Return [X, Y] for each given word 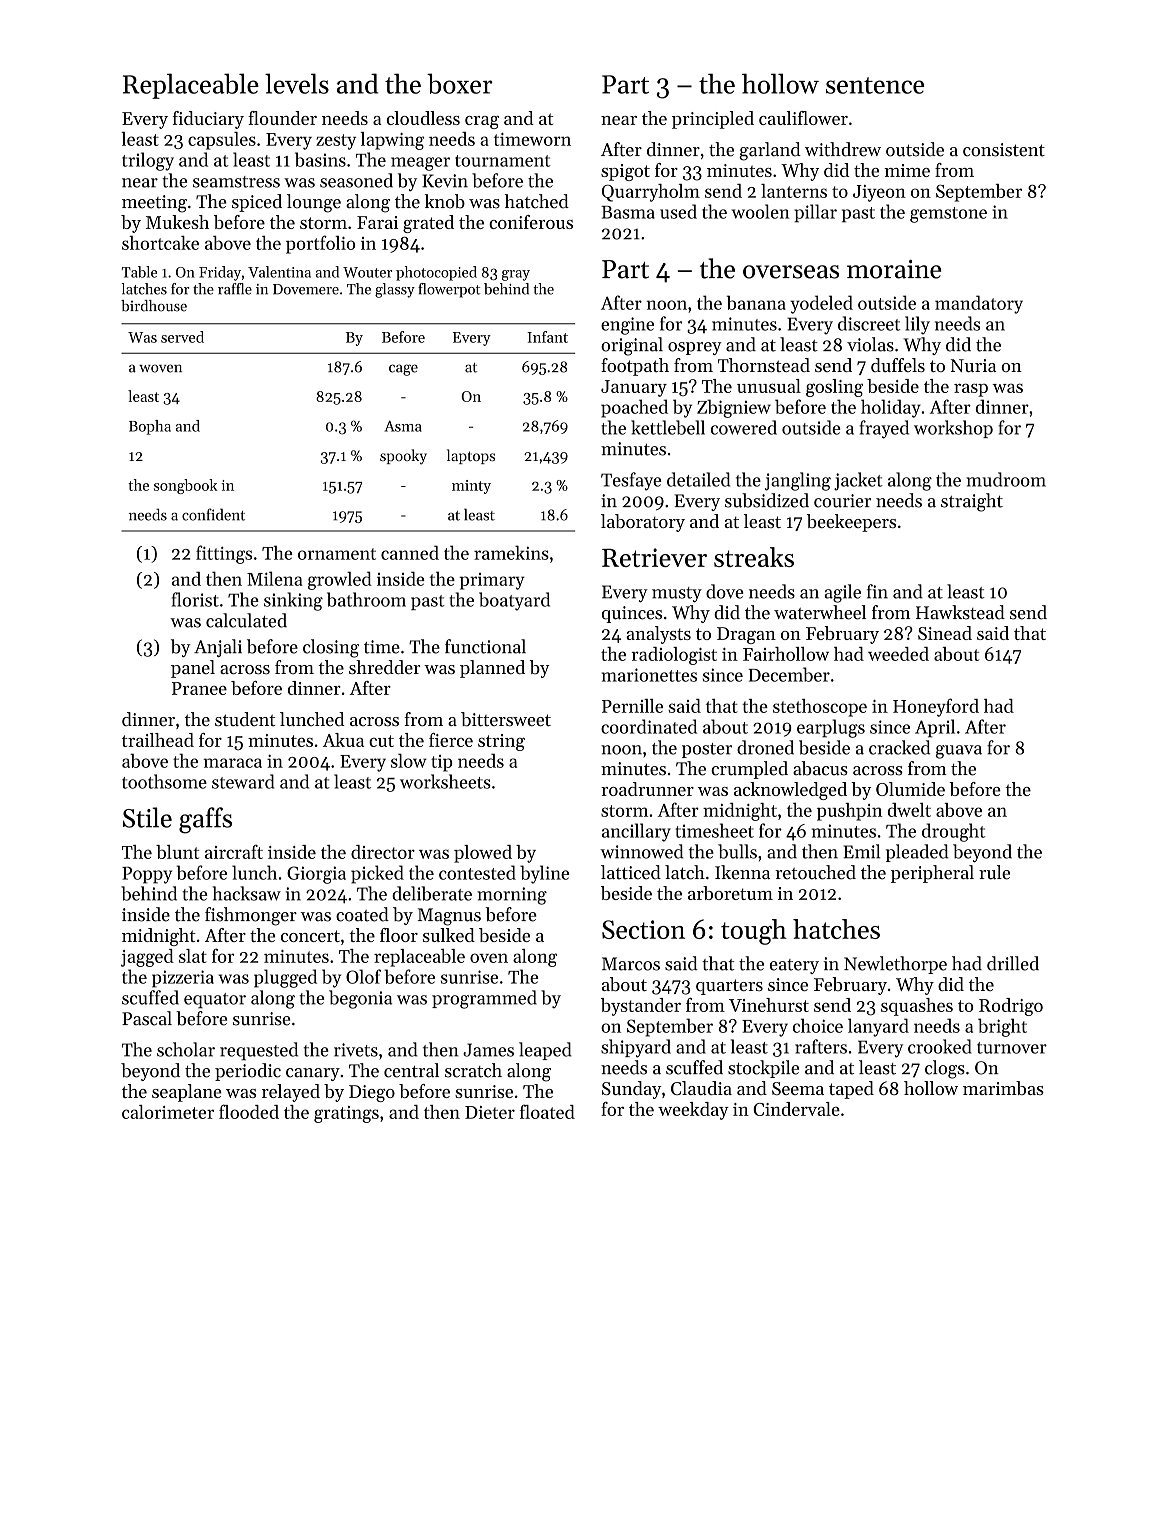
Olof [363, 976]
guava [959, 752]
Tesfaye [631, 481]
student [245, 719]
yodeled [821, 304]
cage [403, 370]
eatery [794, 966]
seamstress [236, 182]
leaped [545, 1051]
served [182, 337]
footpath [635, 367]
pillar [815, 213]
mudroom [1006, 479]
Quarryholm [651, 193]
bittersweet [506, 719]
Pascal [147, 1018]
